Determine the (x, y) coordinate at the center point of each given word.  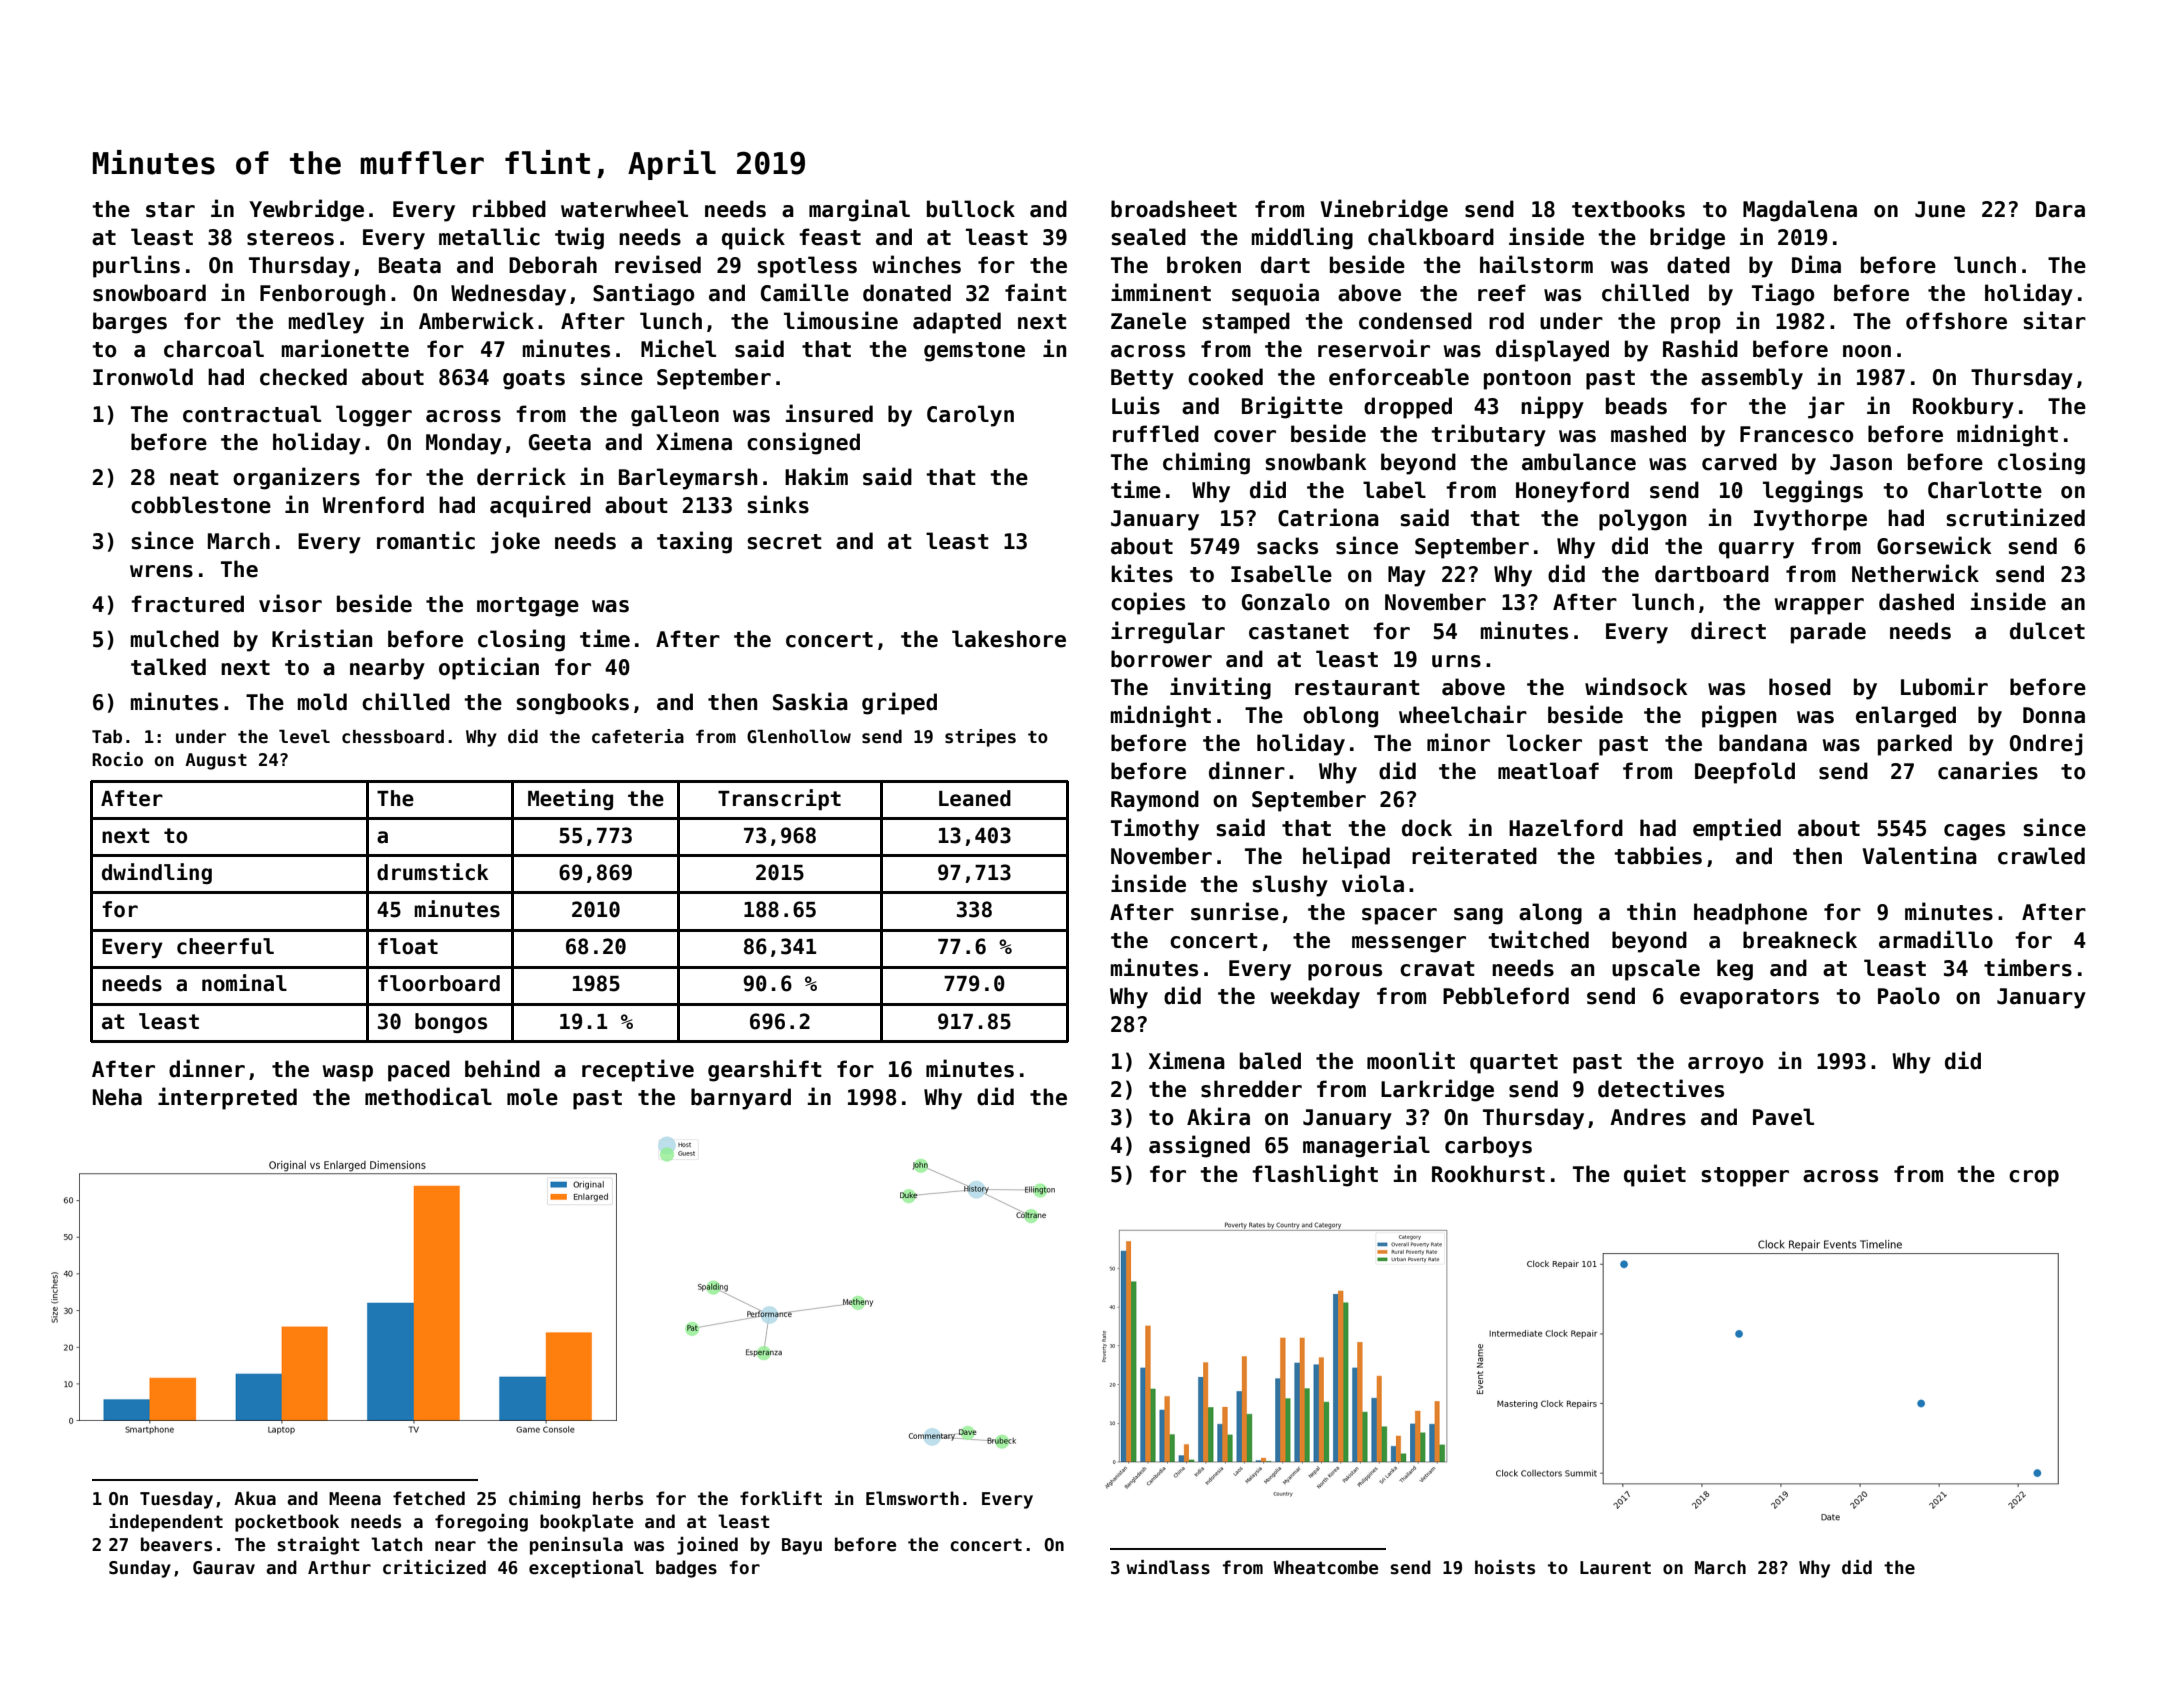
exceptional (586, 1569)
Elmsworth (912, 1498)
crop (2034, 1178)
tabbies (1658, 855)
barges (130, 323)
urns (1456, 661)
